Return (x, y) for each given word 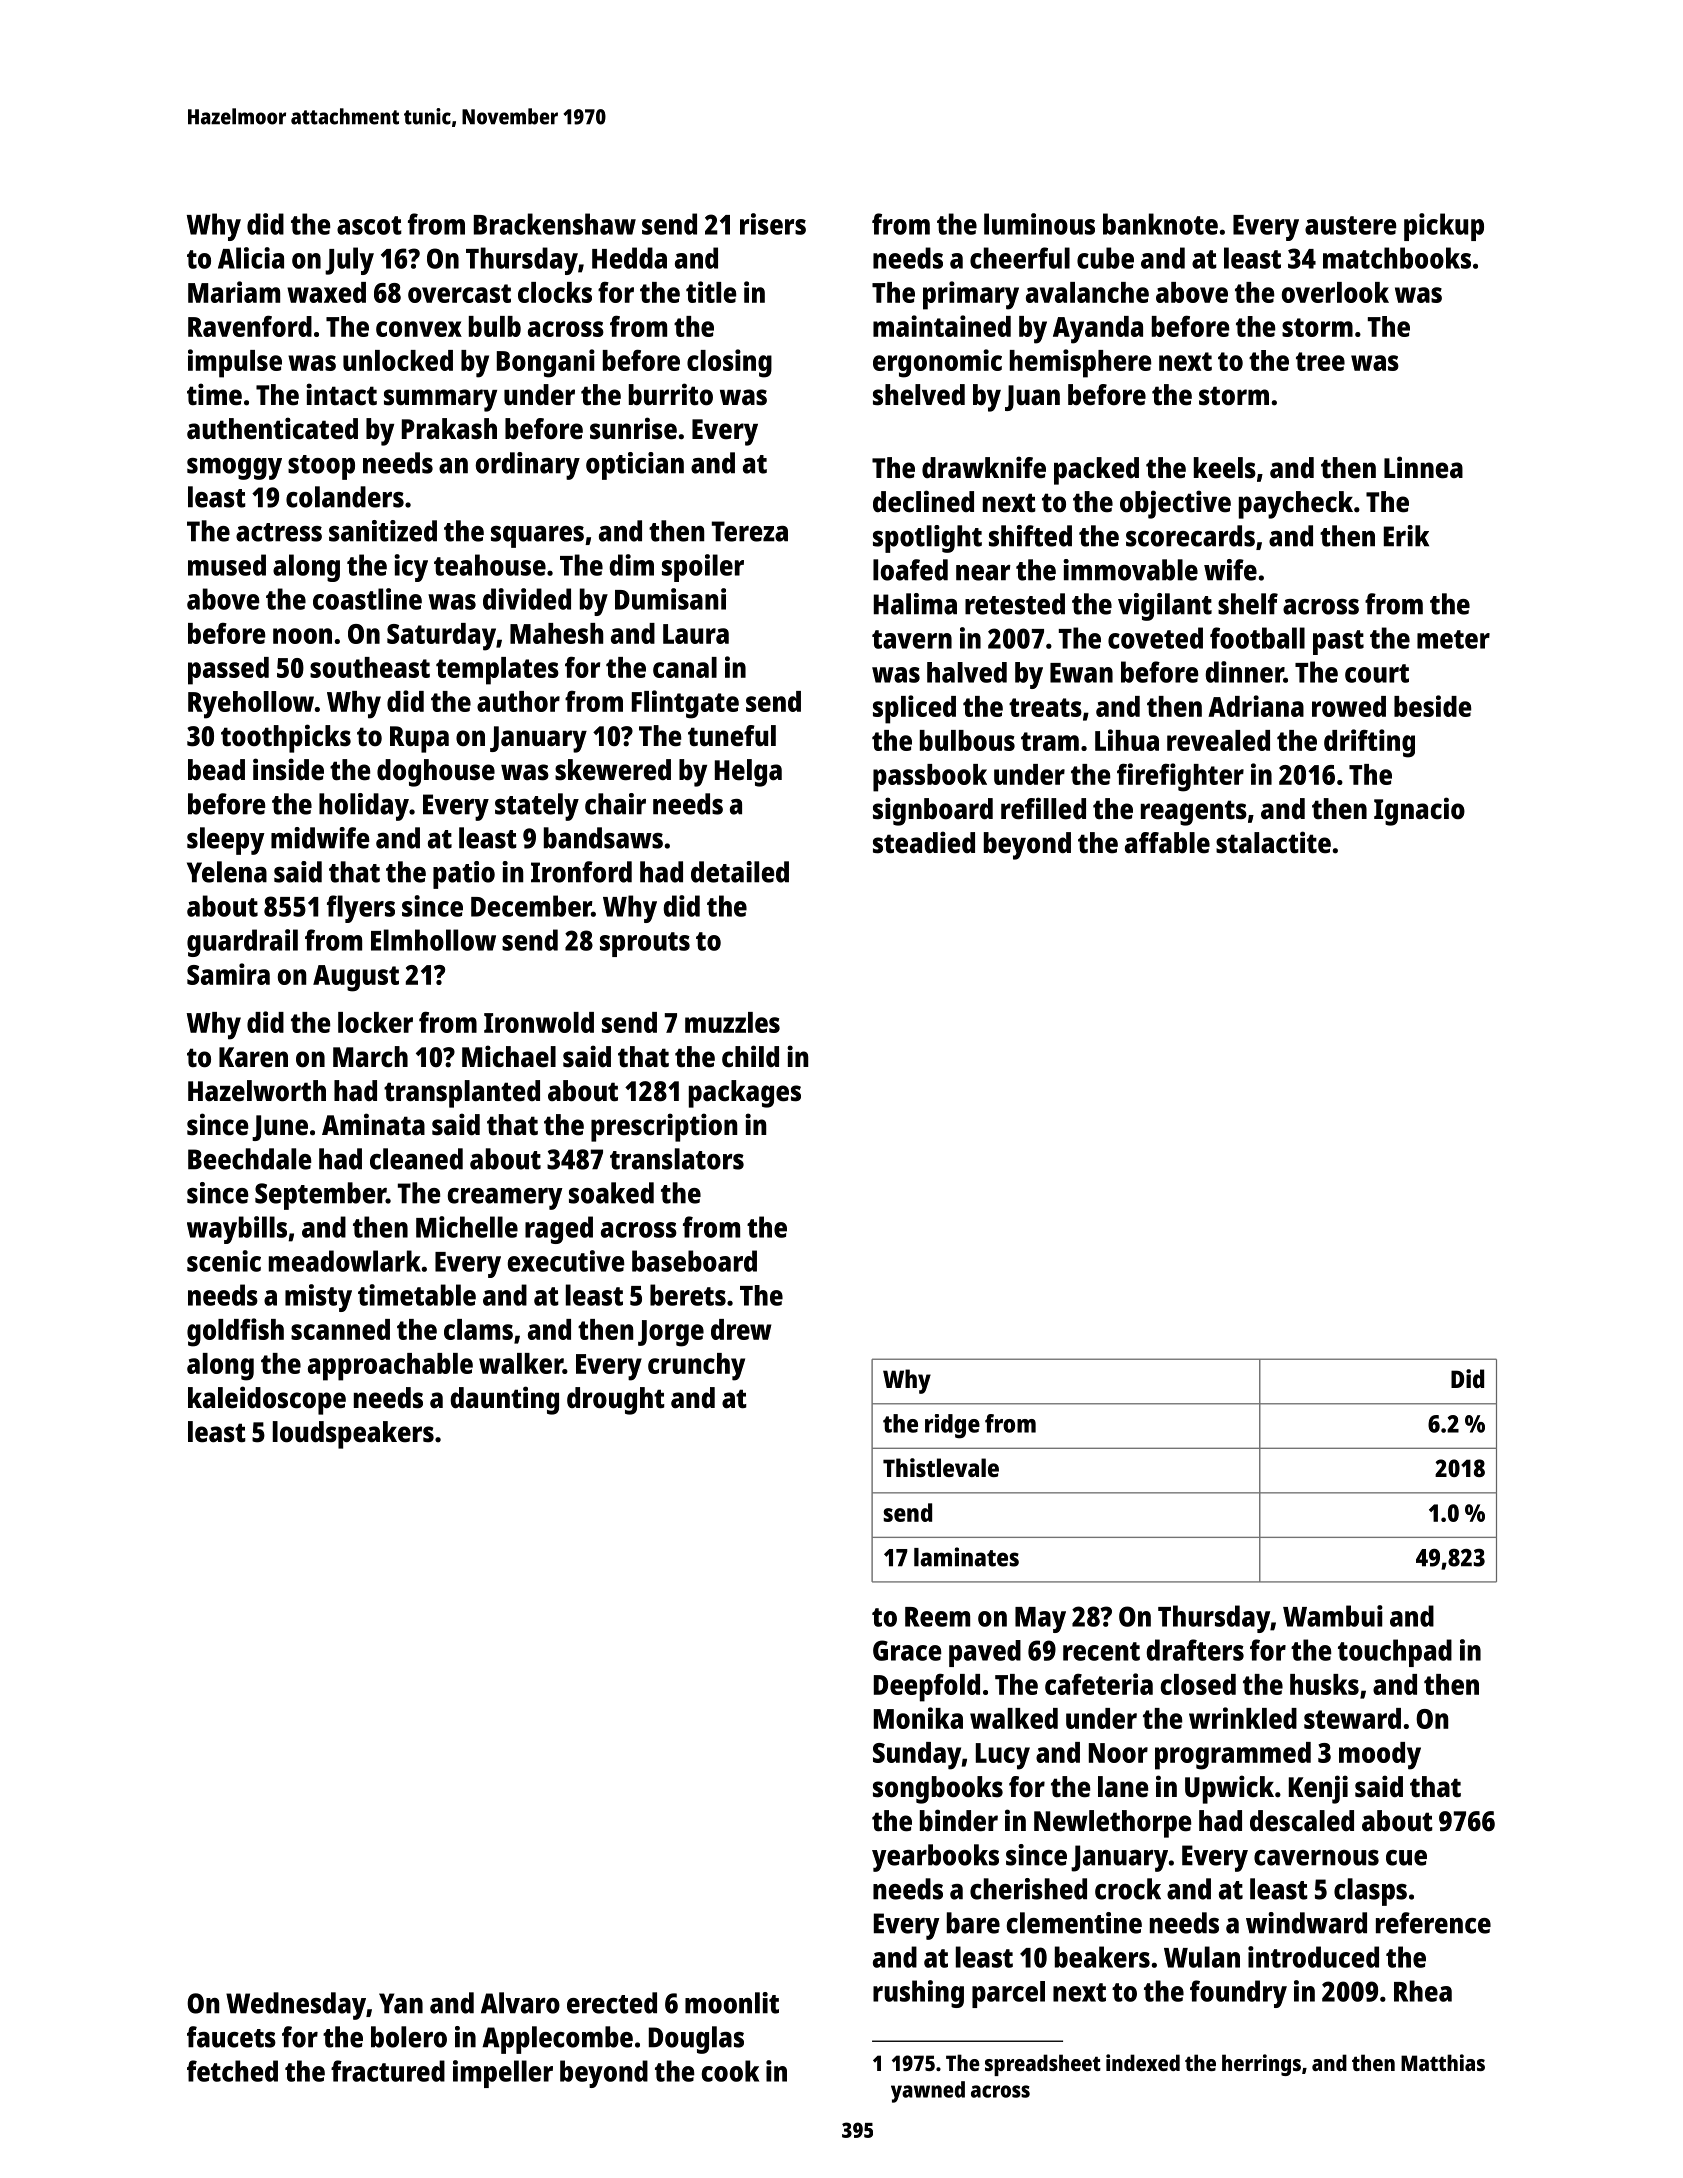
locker (375, 1022)
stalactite (1273, 842)
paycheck (1296, 505)
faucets (231, 2037)
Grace (907, 1650)
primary (971, 295)
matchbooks (1397, 258)
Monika (918, 1718)
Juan (1032, 398)
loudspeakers (353, 1435)
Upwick (1229, 1789)
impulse (235, 363)
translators (677, 1159)
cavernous (1316, 1858)
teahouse (490, 565)
